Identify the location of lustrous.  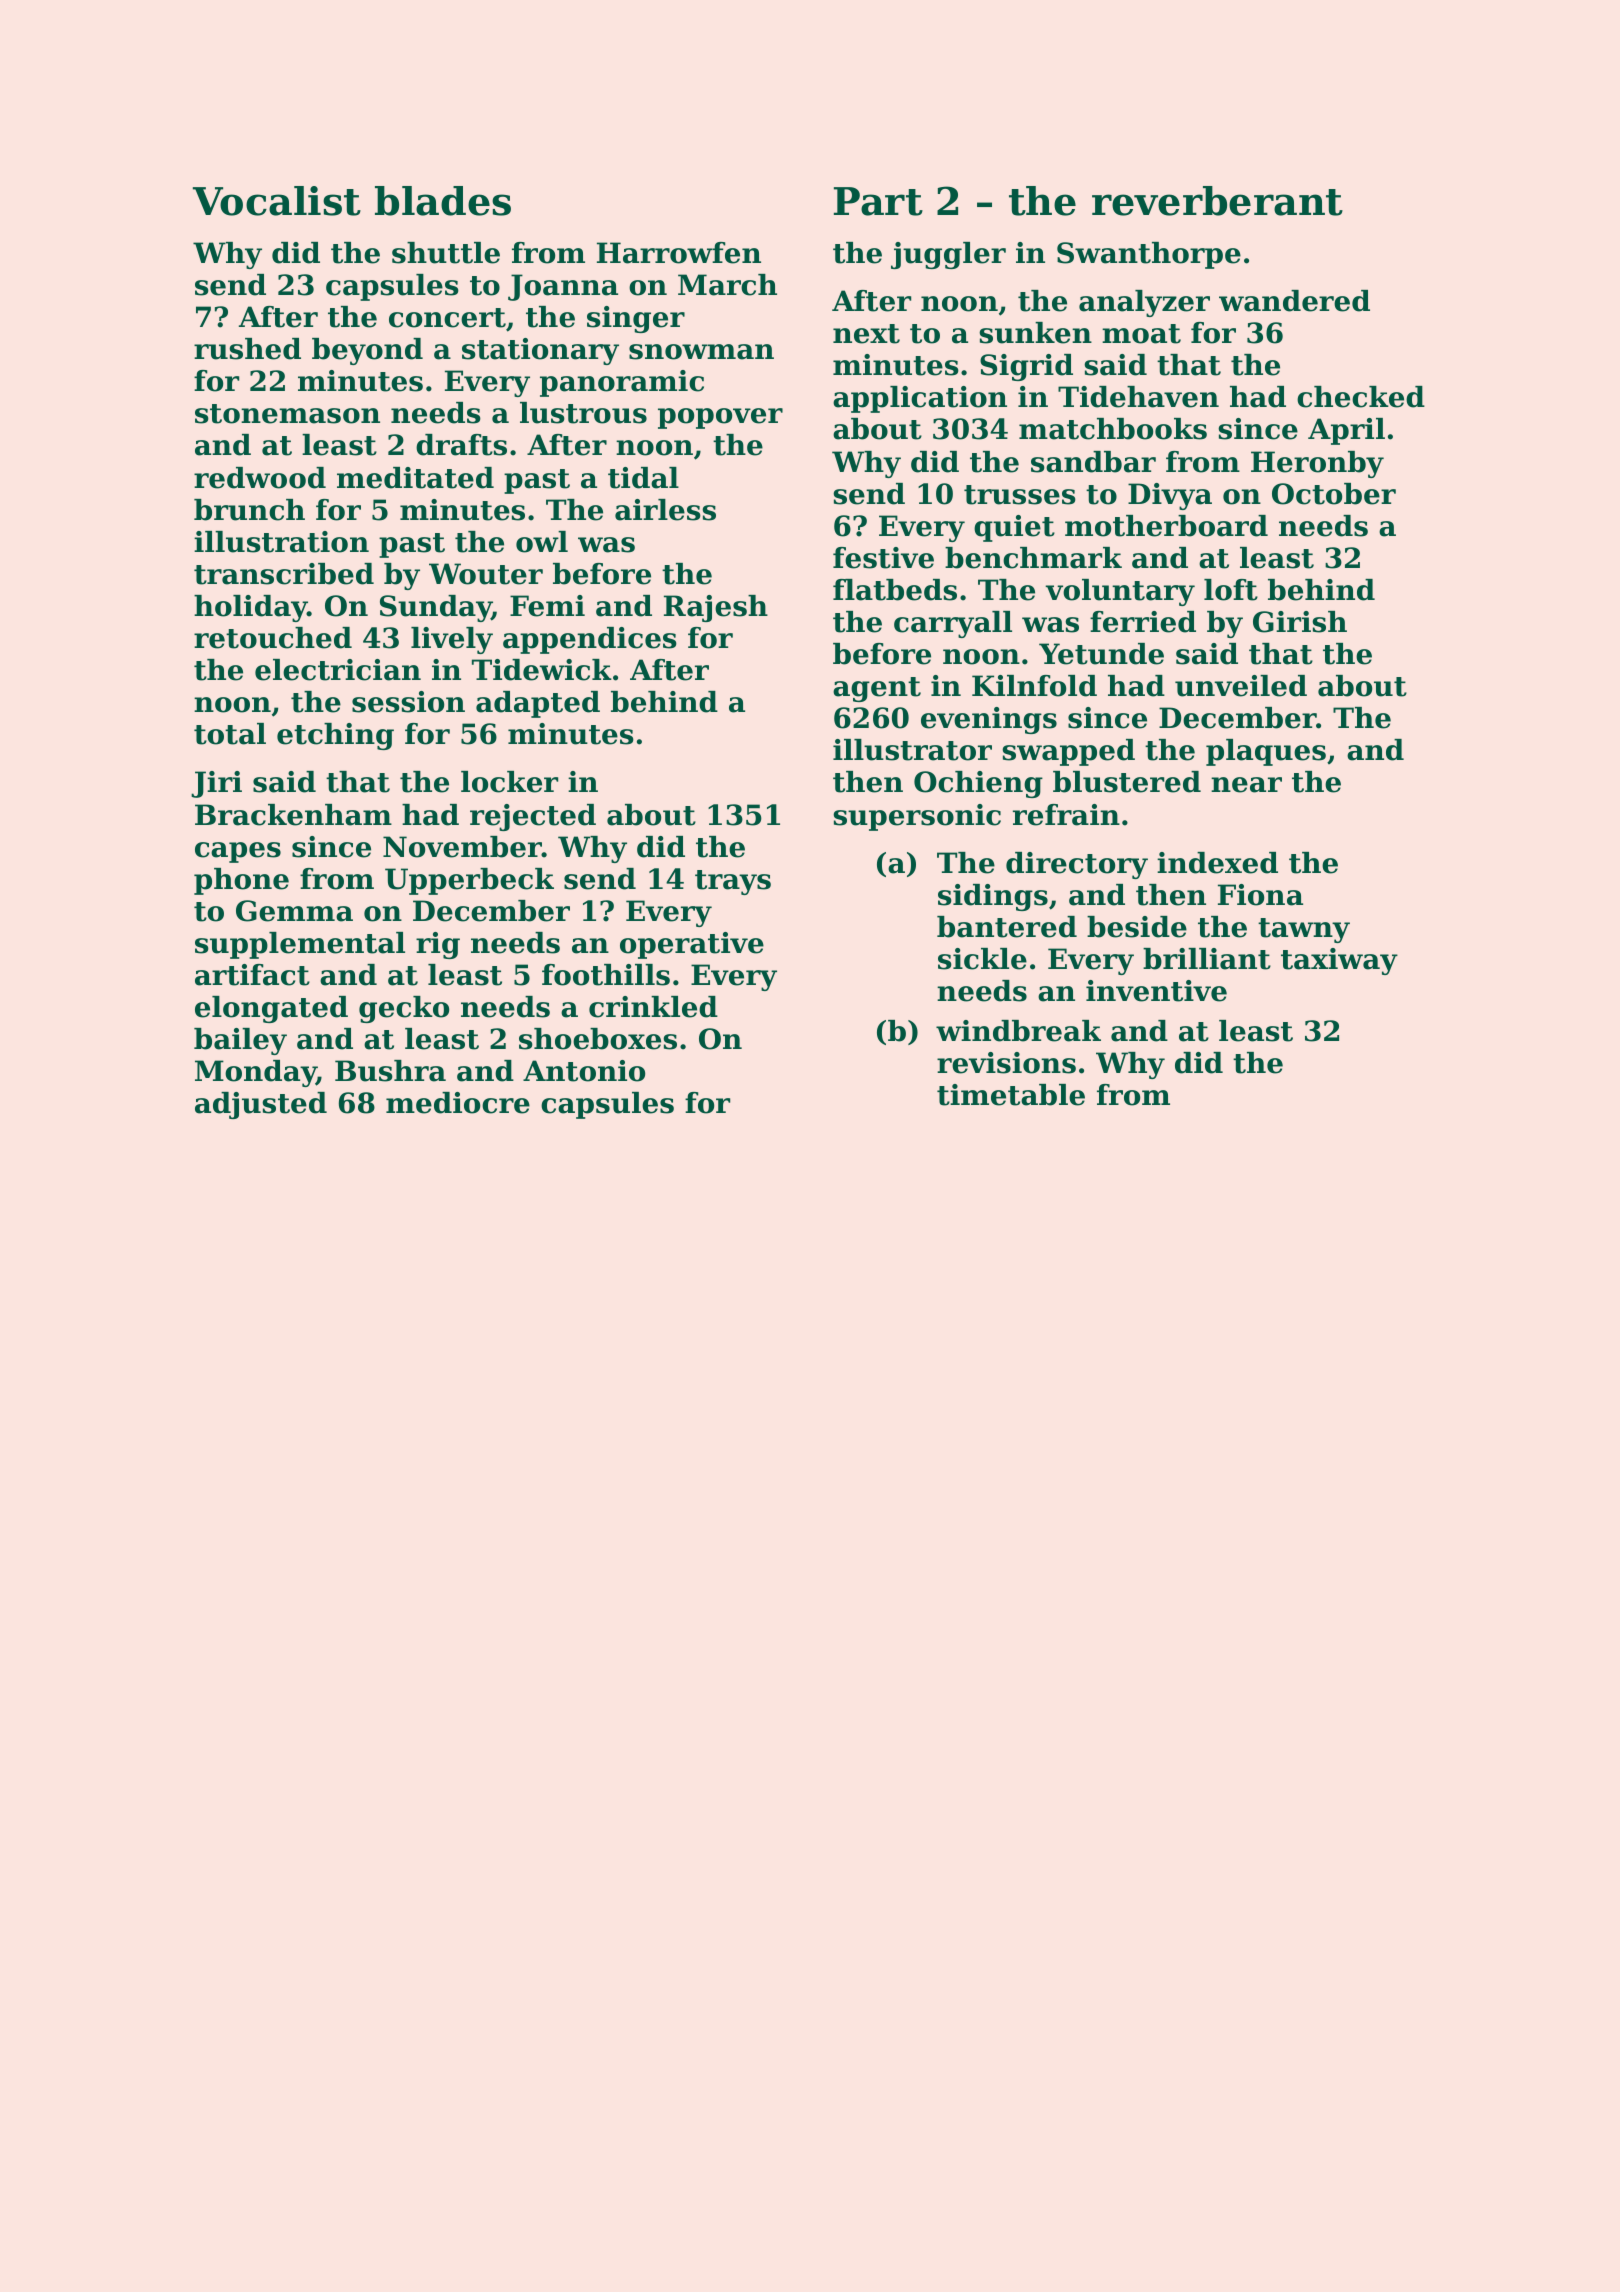
(583, 413).
